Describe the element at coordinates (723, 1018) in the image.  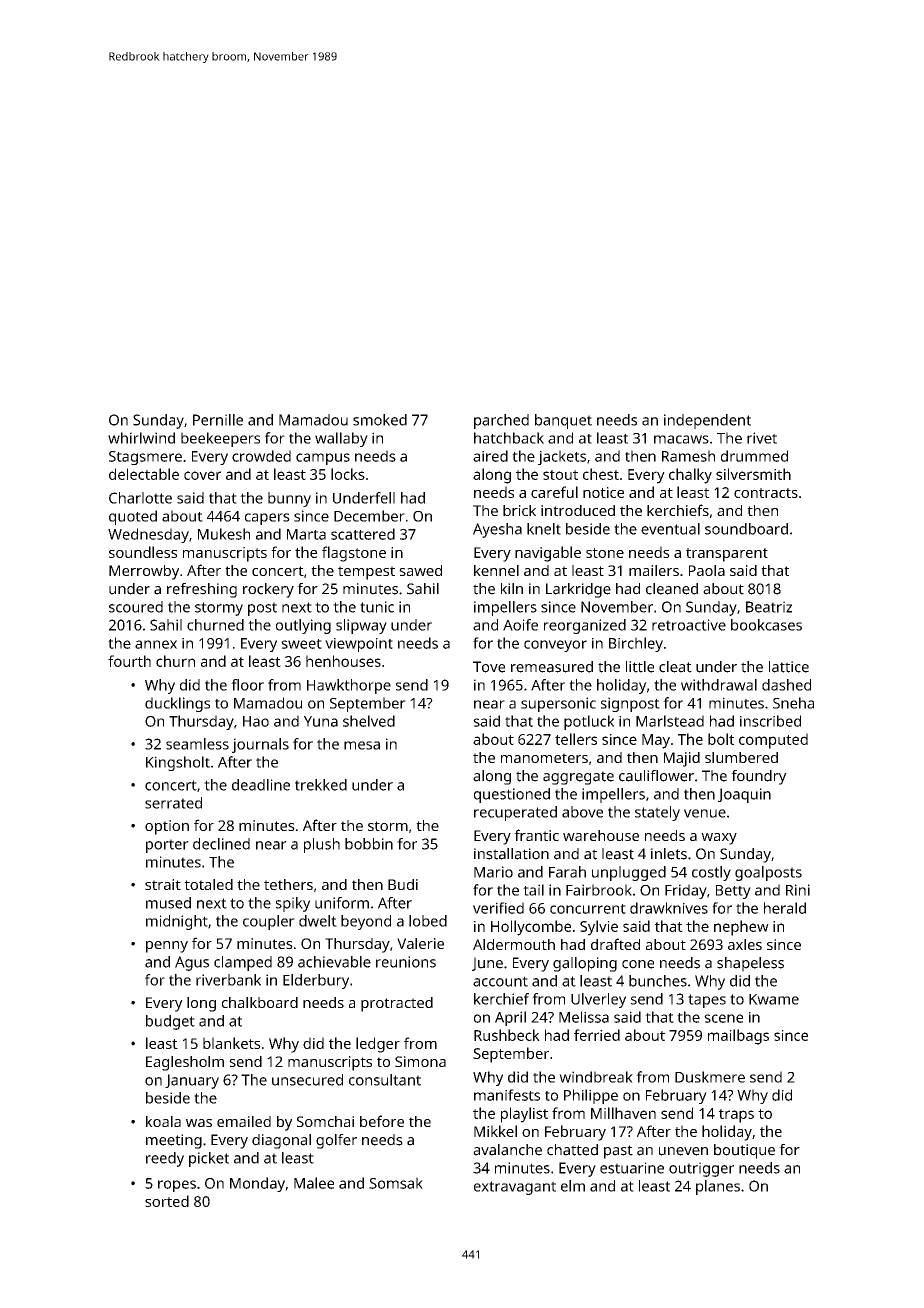
I see `scene` at that location.
